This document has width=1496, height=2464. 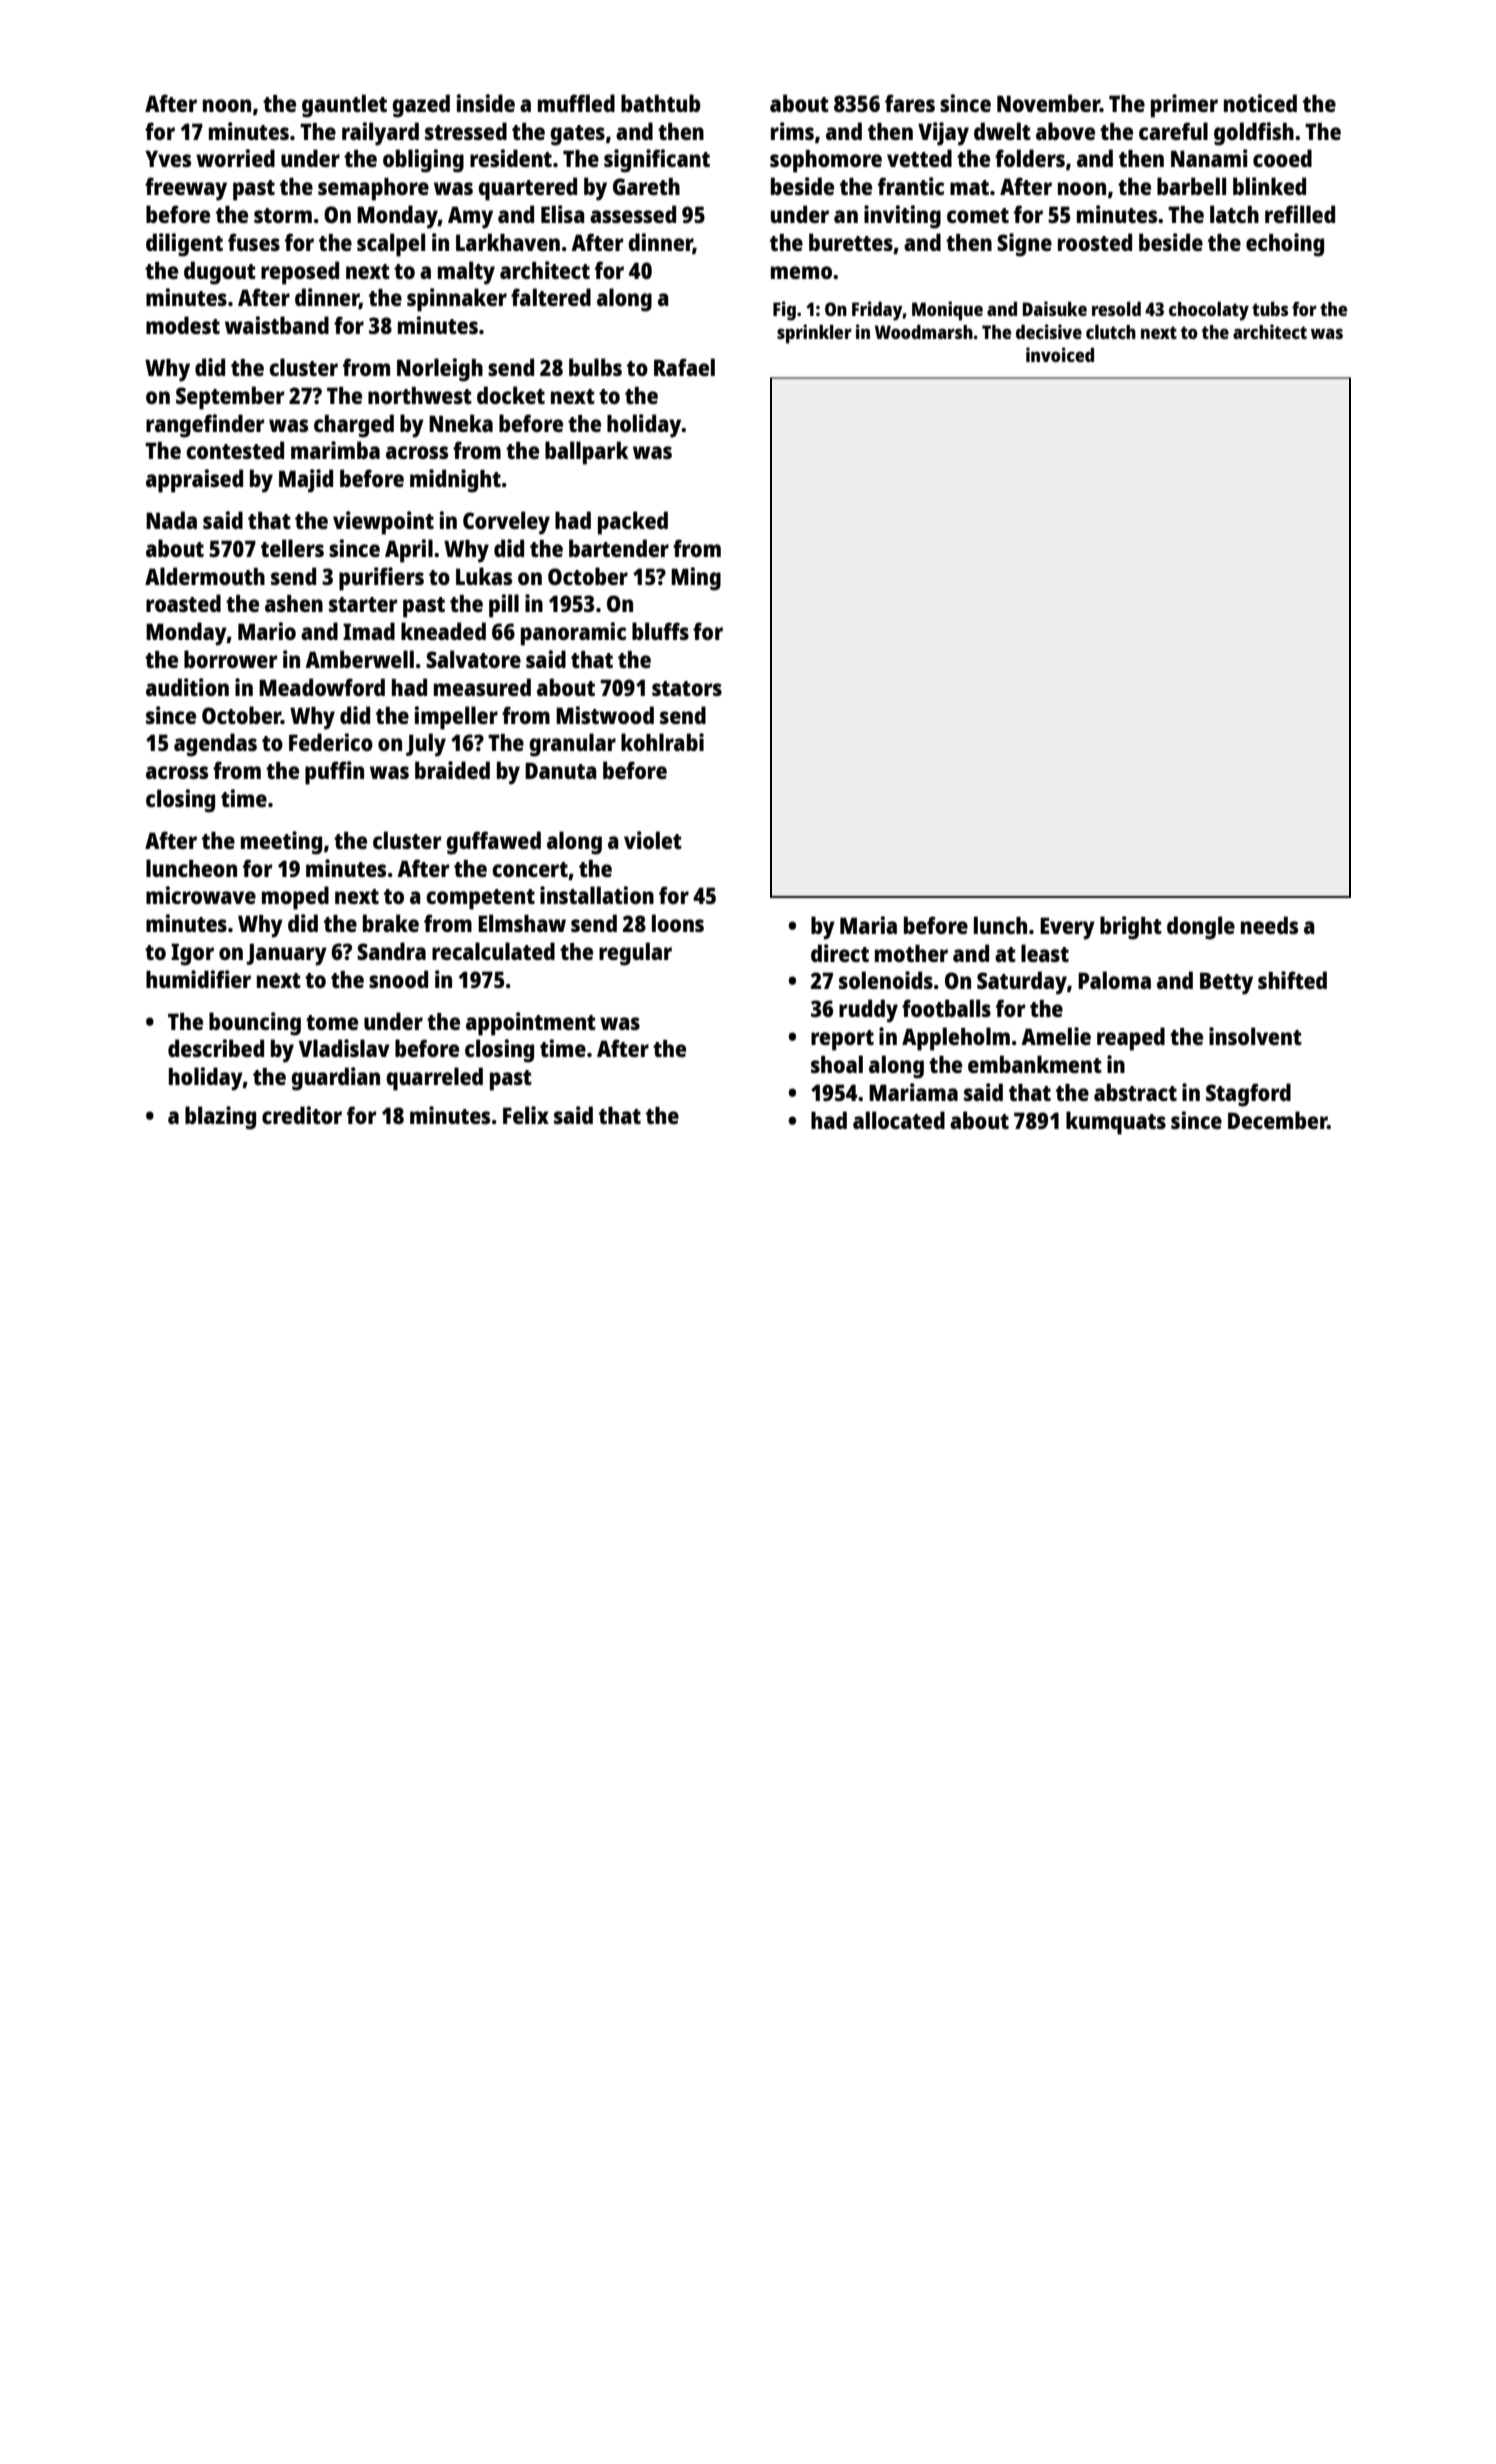 What do you see at coordinates (595, 367) in the document?
I see `bulbs` at bounding box center [595, 367].
